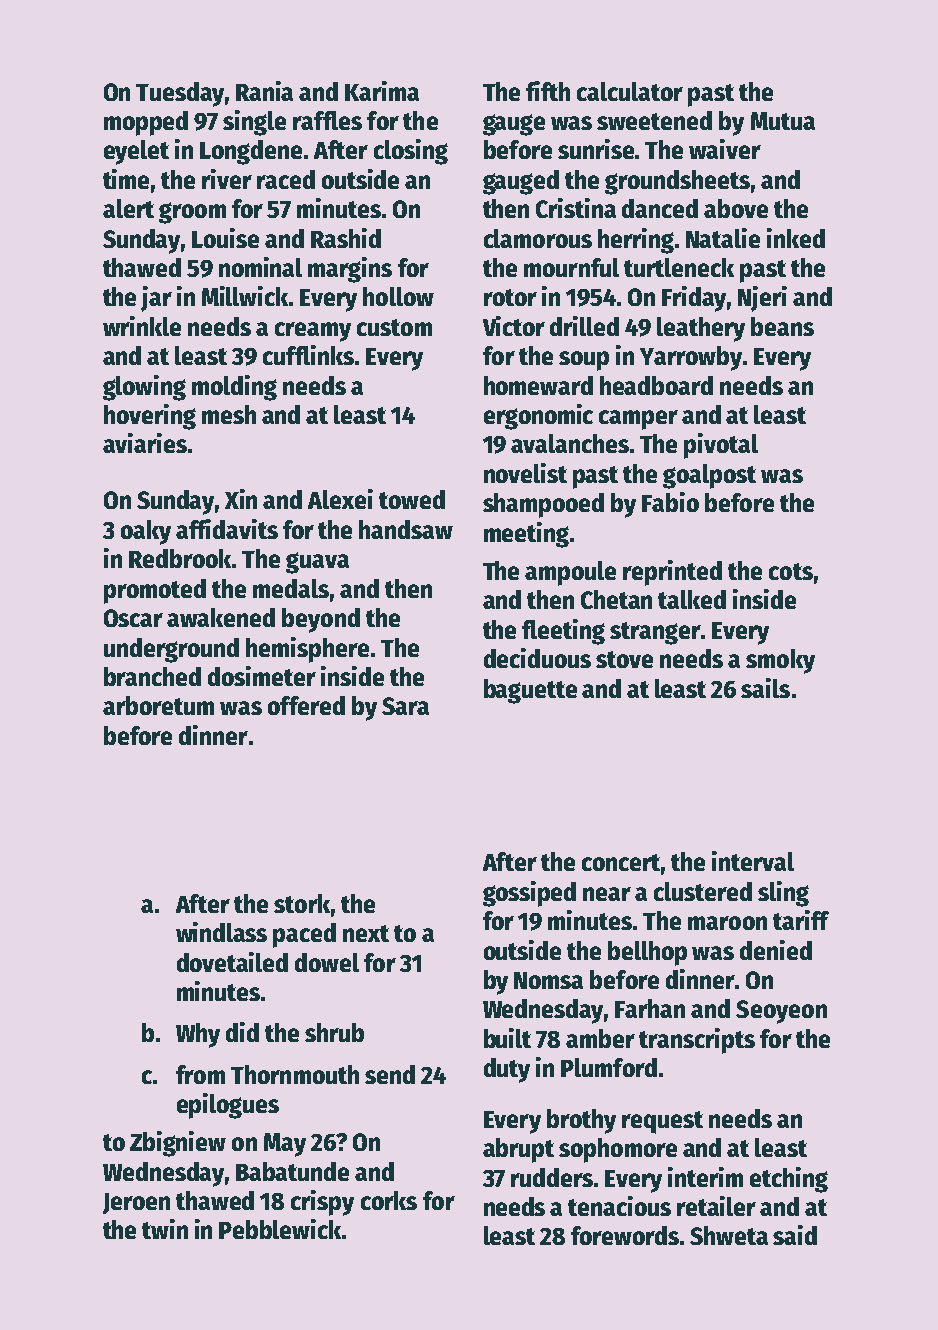  What do you see at coordinates (389, 1200) in the screenshot?
I see `corks` at bounding box center [389, 1200].
